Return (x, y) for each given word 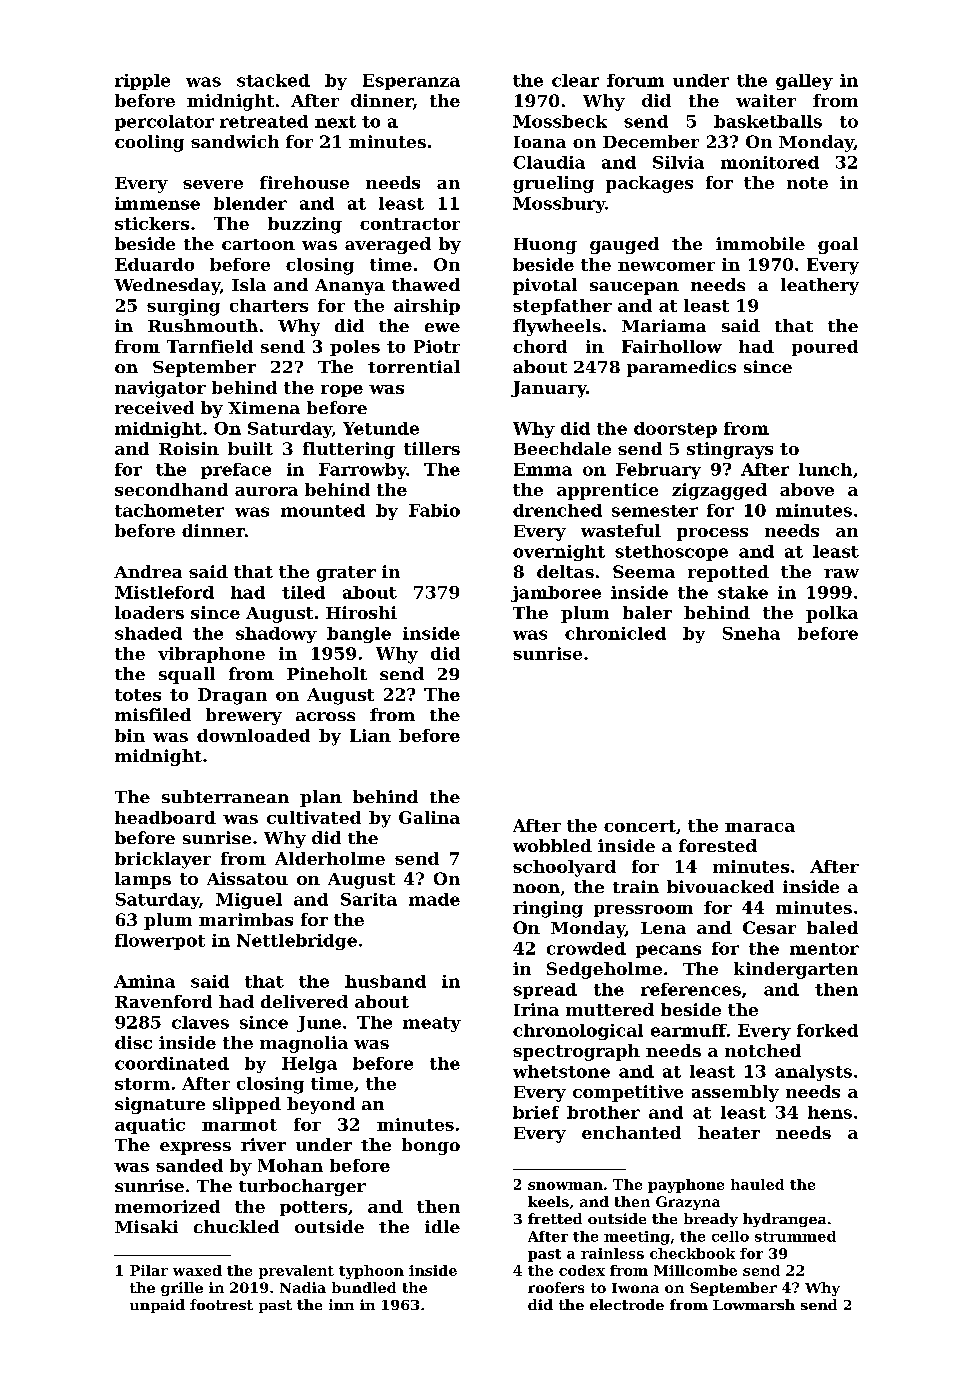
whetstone (561, 1071)
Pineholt (327, 673)
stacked (273, 80)
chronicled (615, 633)
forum (635, 80)
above (807, 489)
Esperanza (411, 82)
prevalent (296, 1272)
